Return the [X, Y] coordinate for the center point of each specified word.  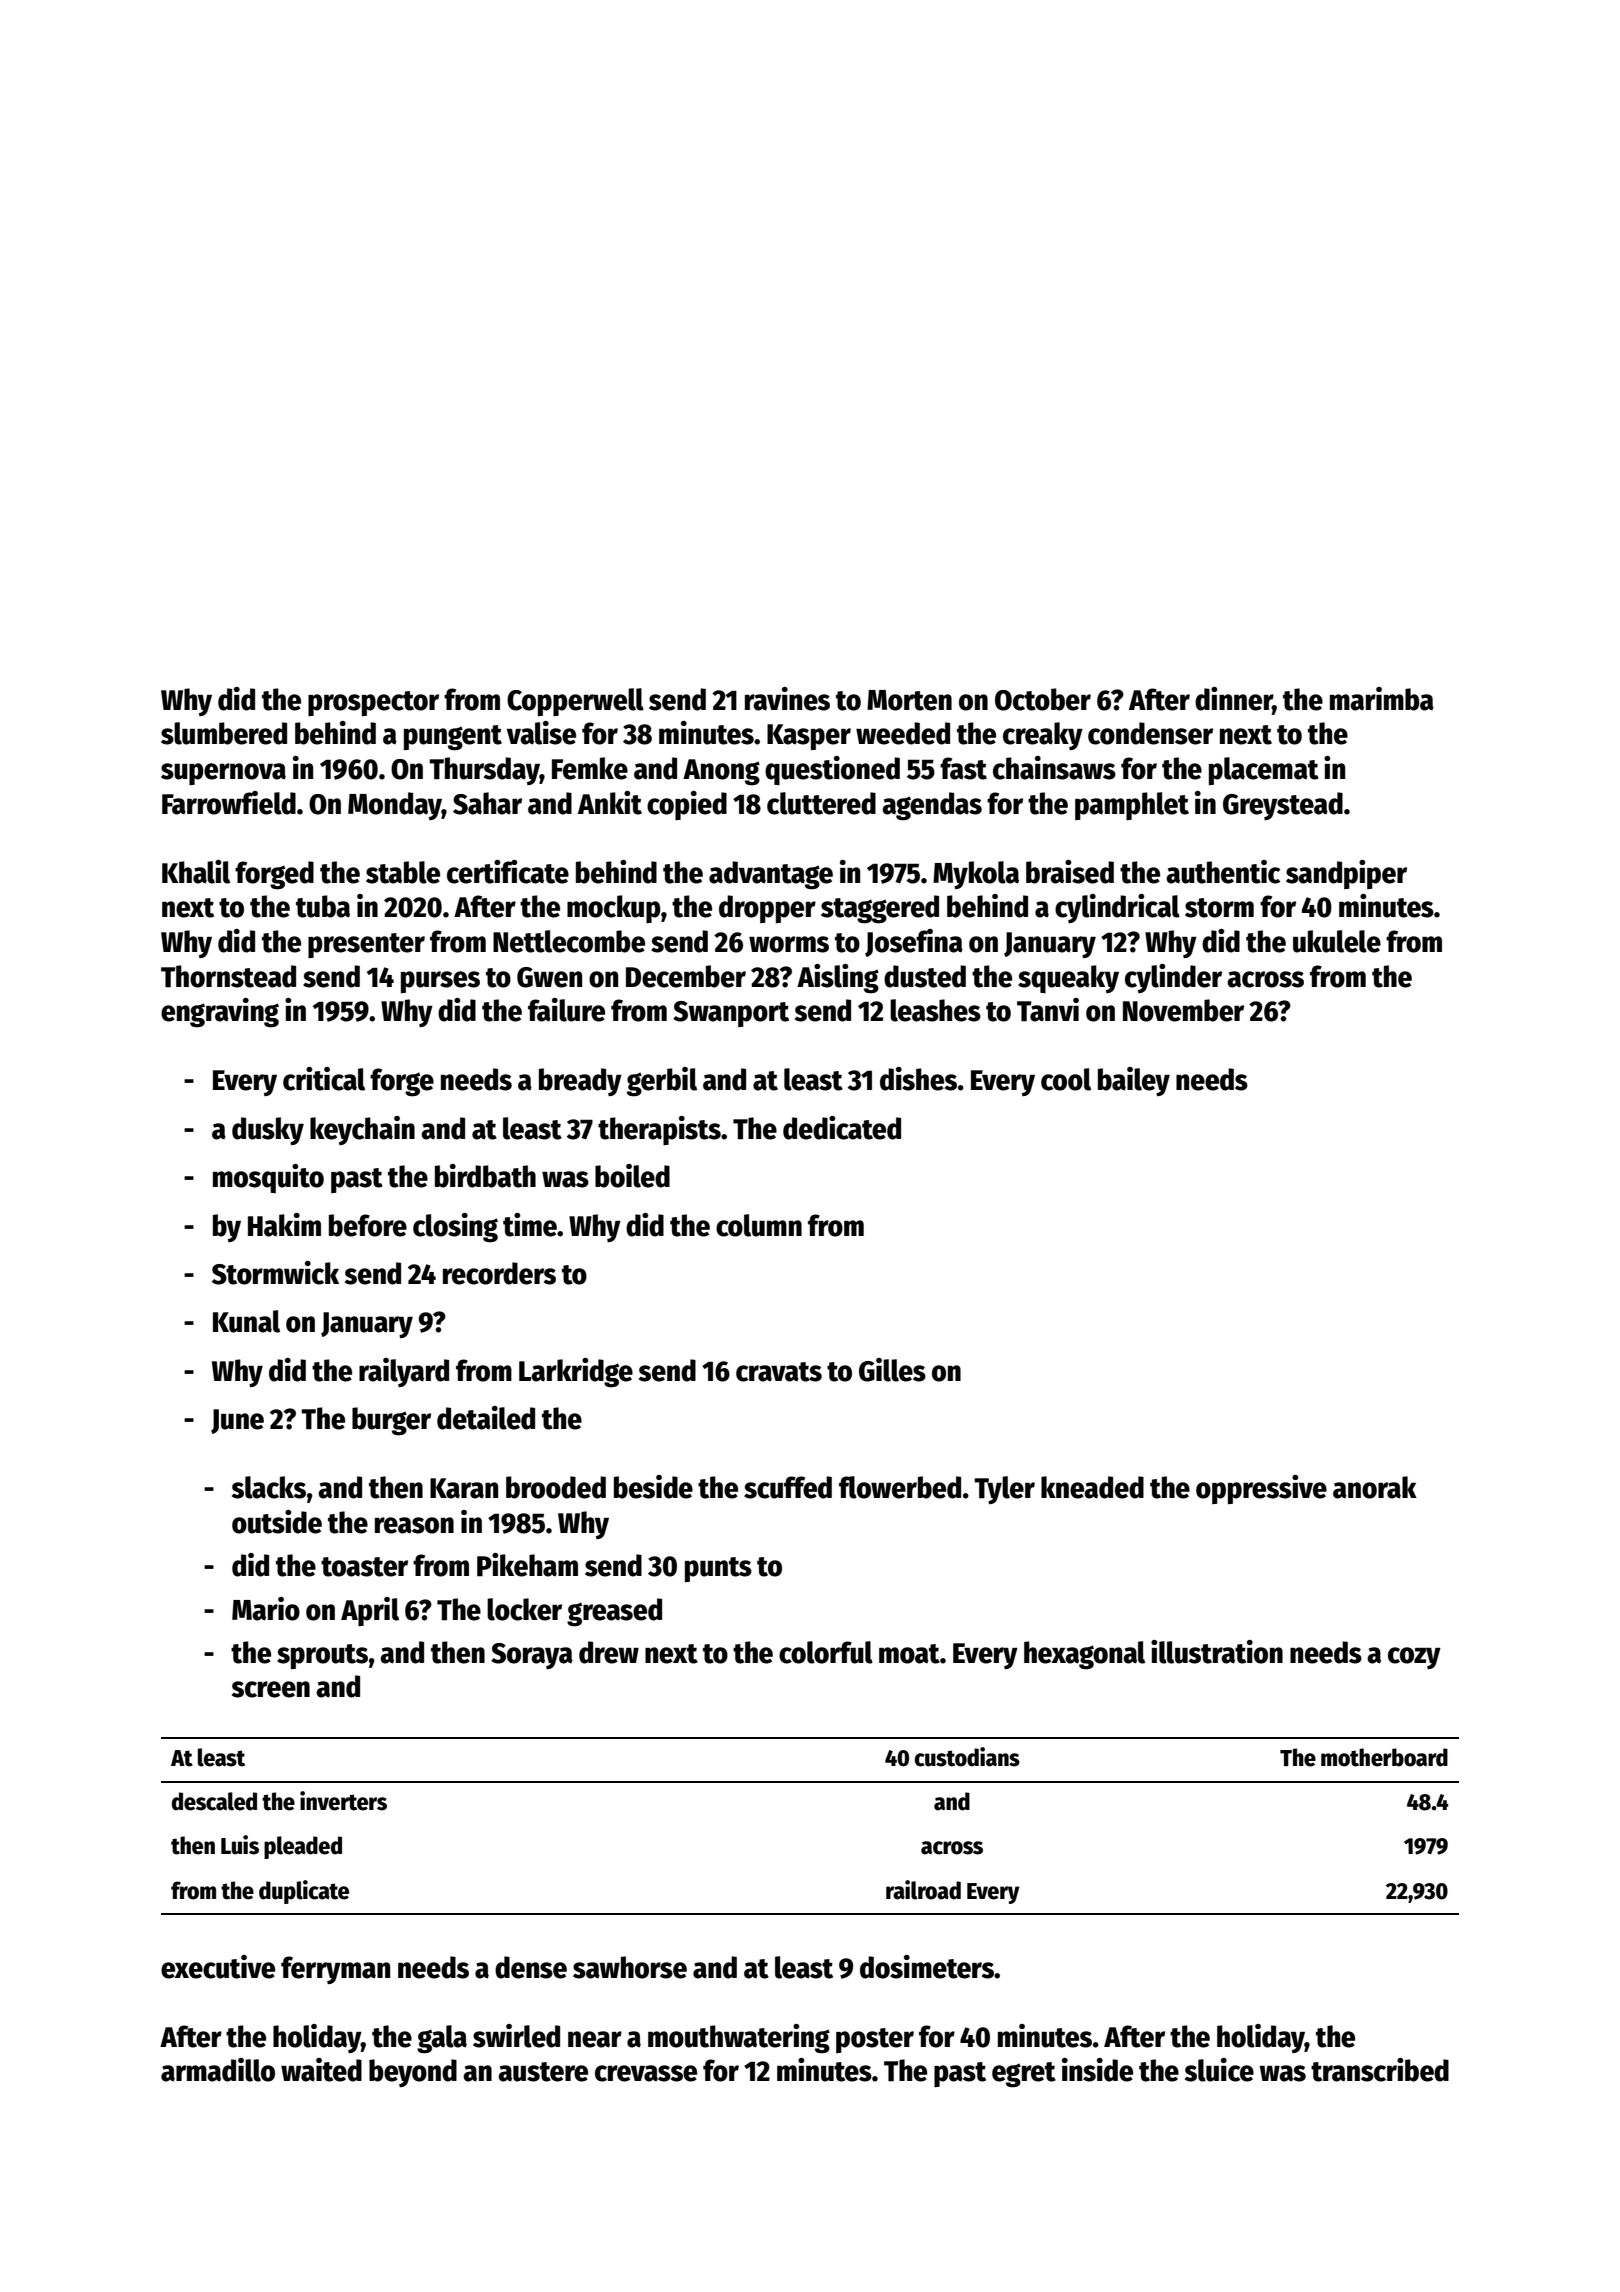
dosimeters [927, 1967]
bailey [1134, 1081]
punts [718, 1569]
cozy [1414, 1658]
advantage [771, 875]
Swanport [731, 1014]
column [759, 1225]
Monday [395, 806]
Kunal [246, 1321]
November [1183, 1010]
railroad [923, 1890]
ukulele [1337, 941]
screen [271, 1689]
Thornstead [228, 976]
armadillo [218, 2070]
